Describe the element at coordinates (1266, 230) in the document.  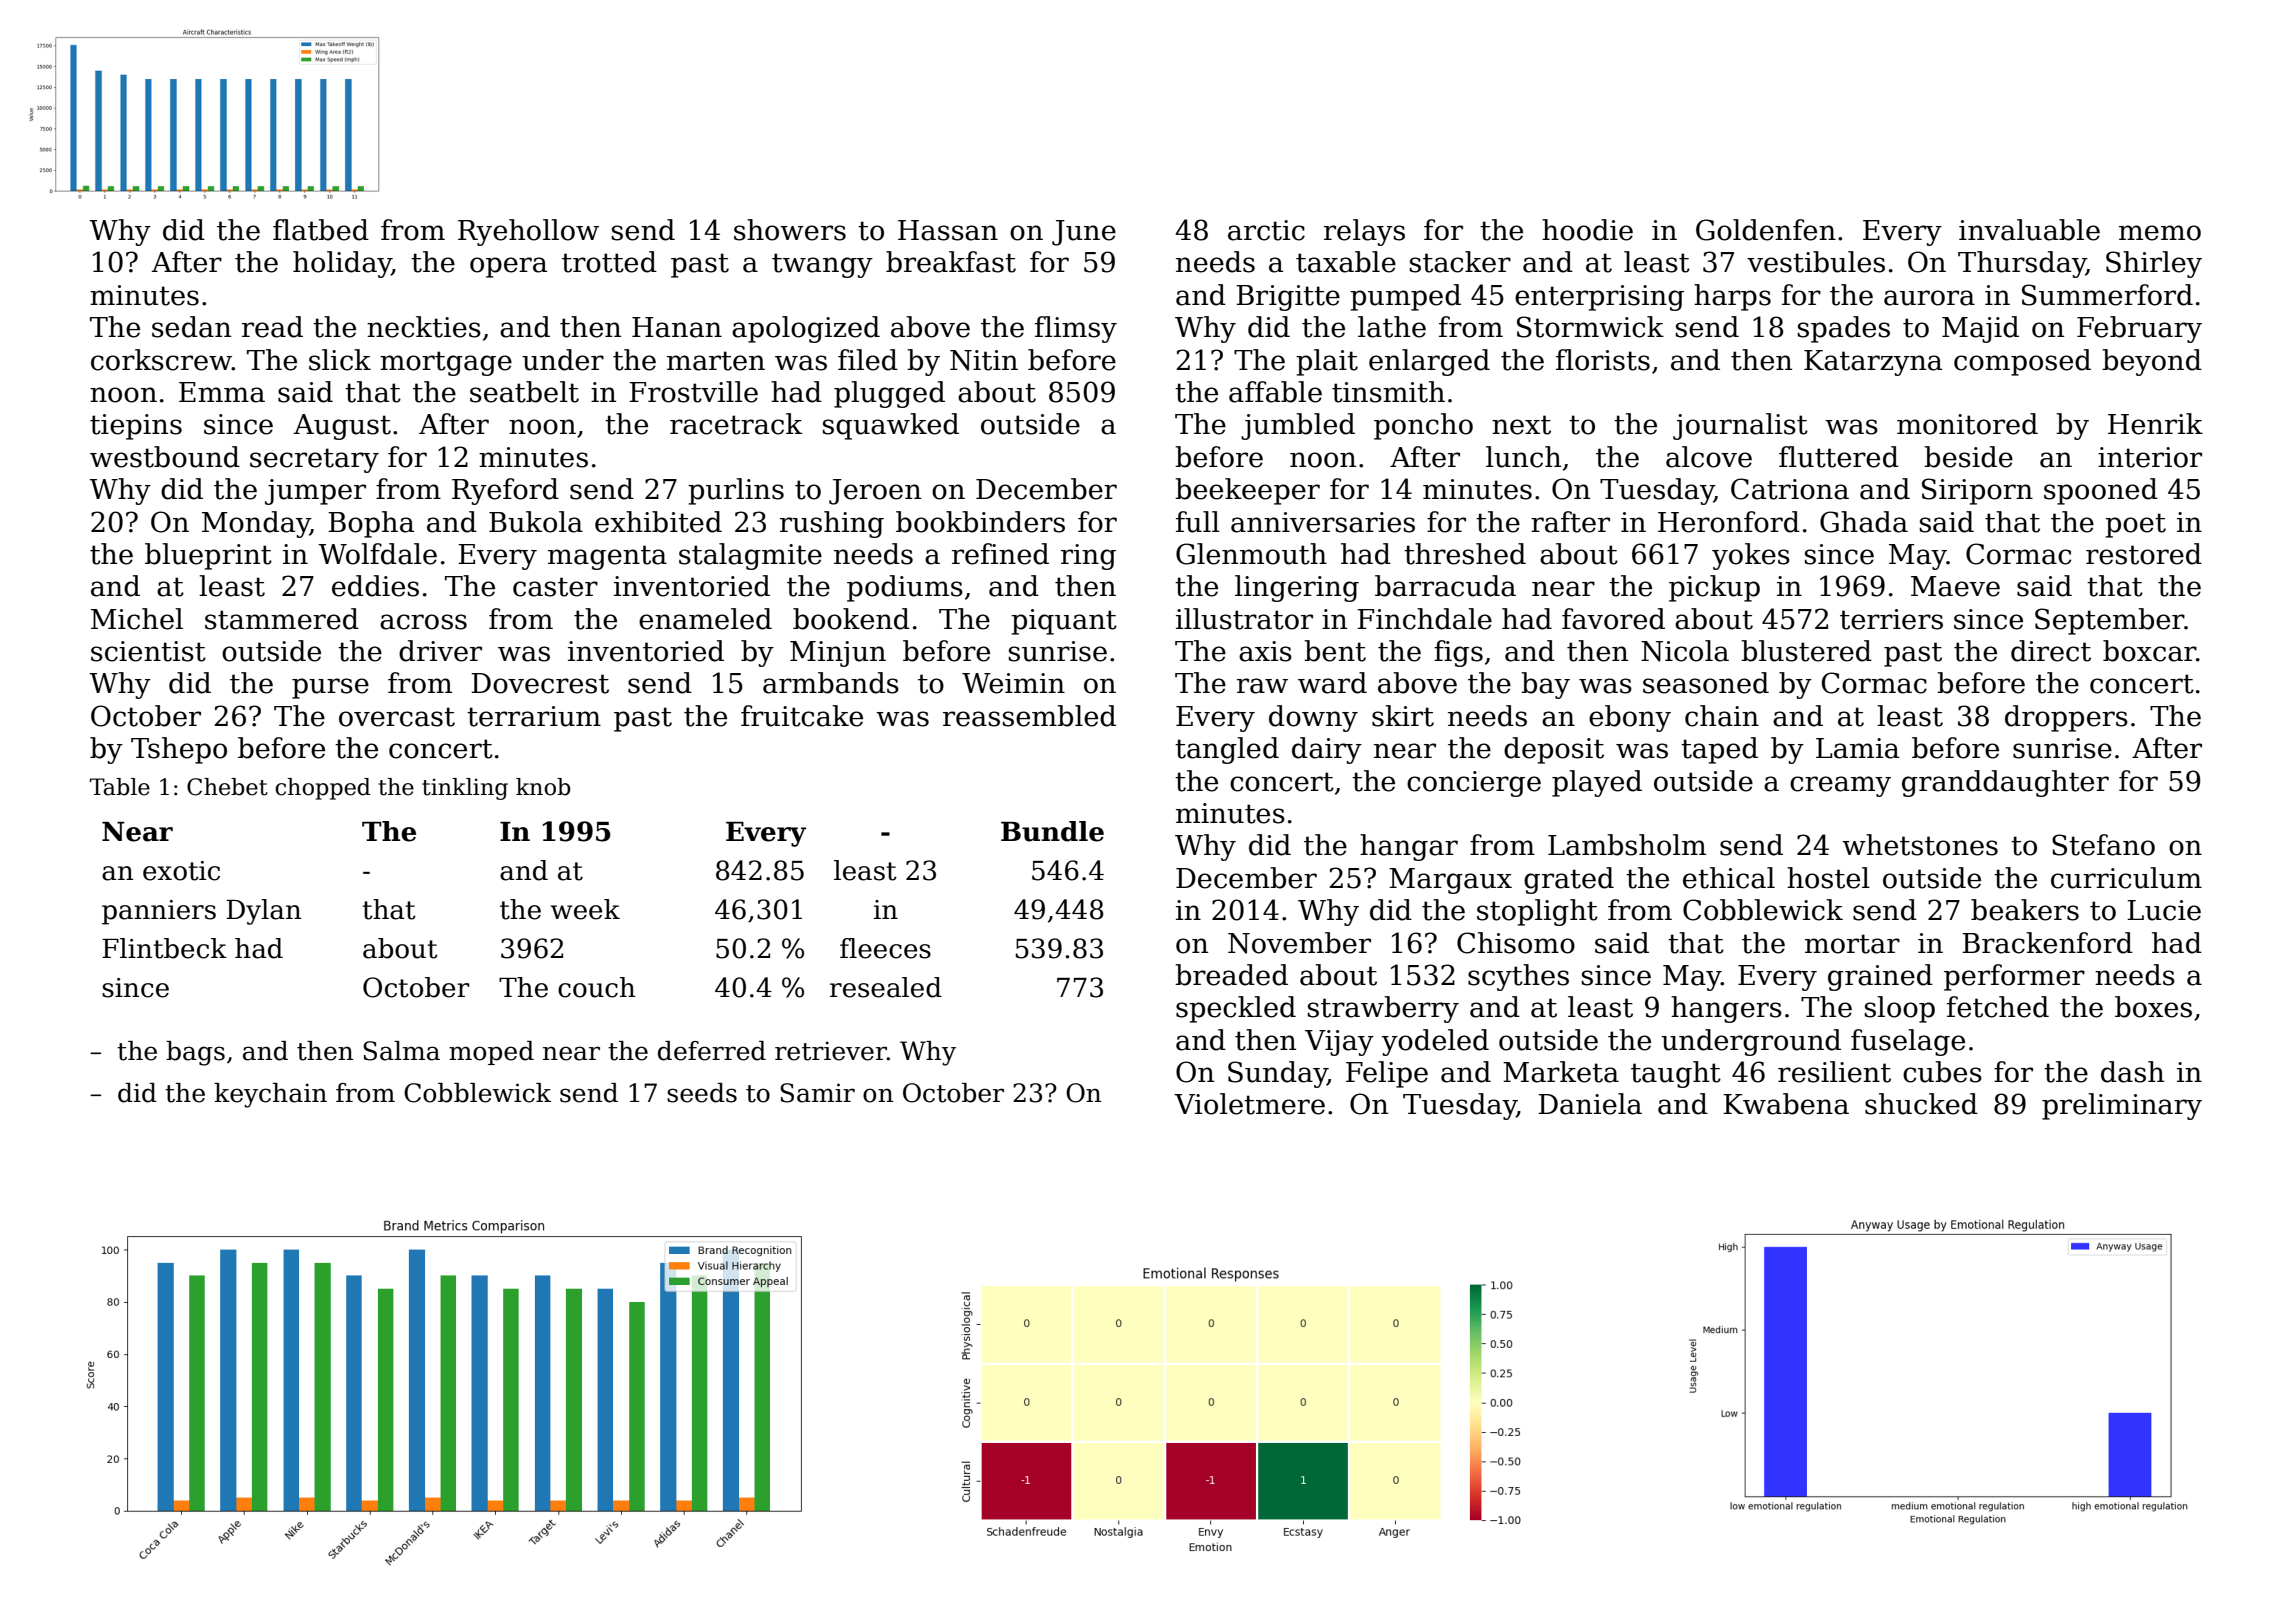
I see `arctic` at that location.
